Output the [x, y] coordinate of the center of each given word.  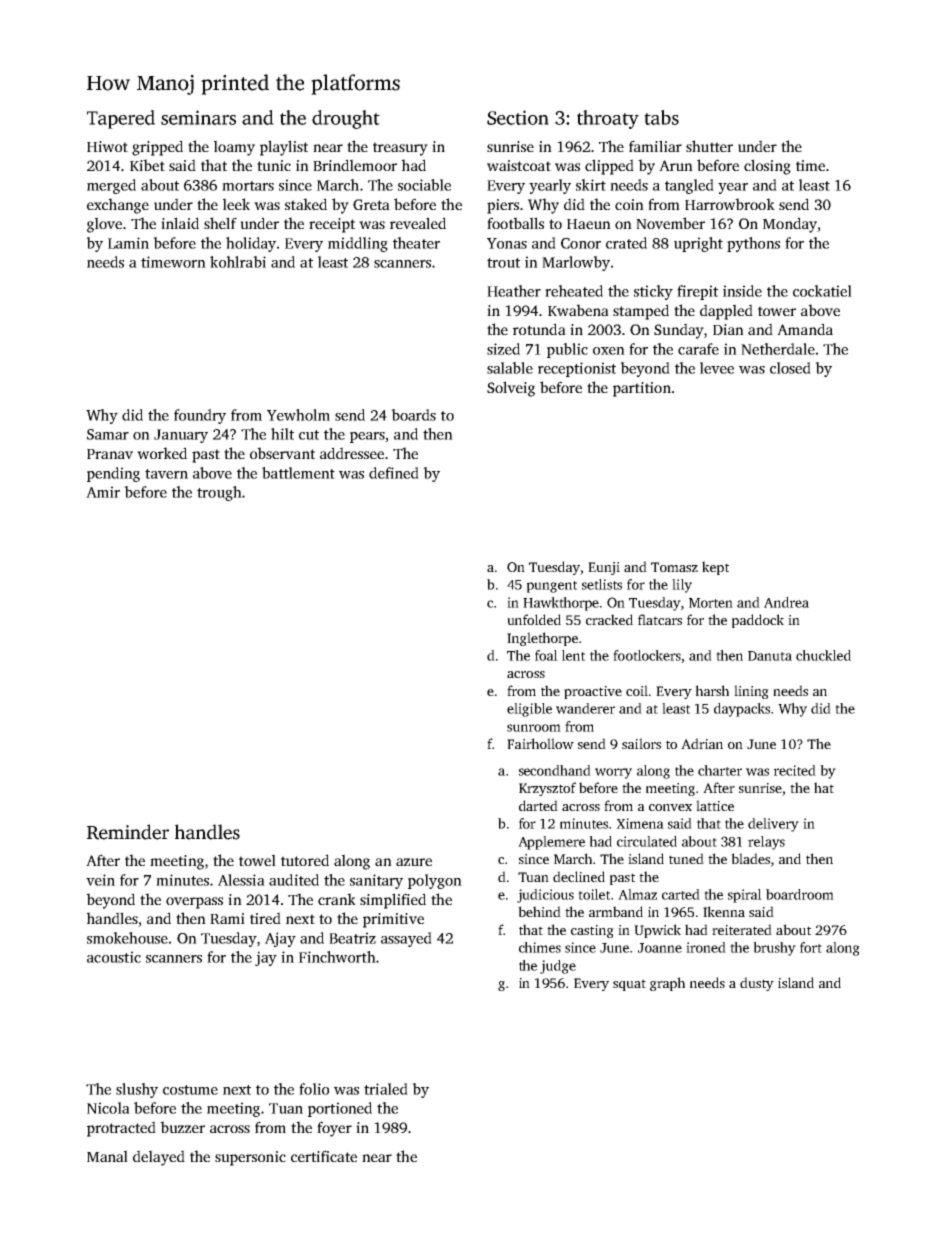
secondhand [555, 770]
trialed [386, 1089]
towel [257, 860]
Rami [227, 918]
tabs [661, 117]
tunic [274, 165]
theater [416, 243]
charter [720, 770]
